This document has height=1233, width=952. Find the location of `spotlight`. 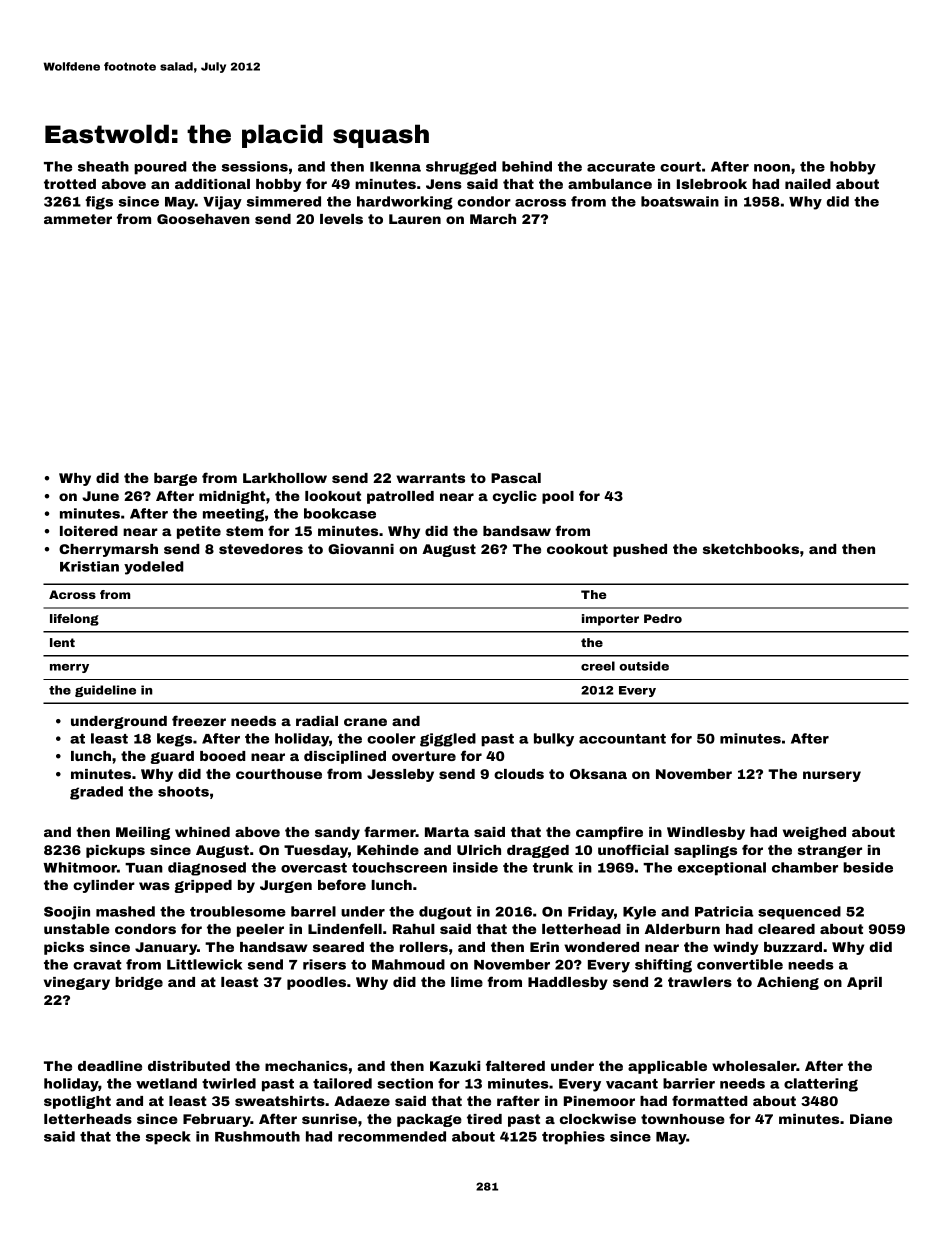

spotlight is located at coordinates (77, 1102).
